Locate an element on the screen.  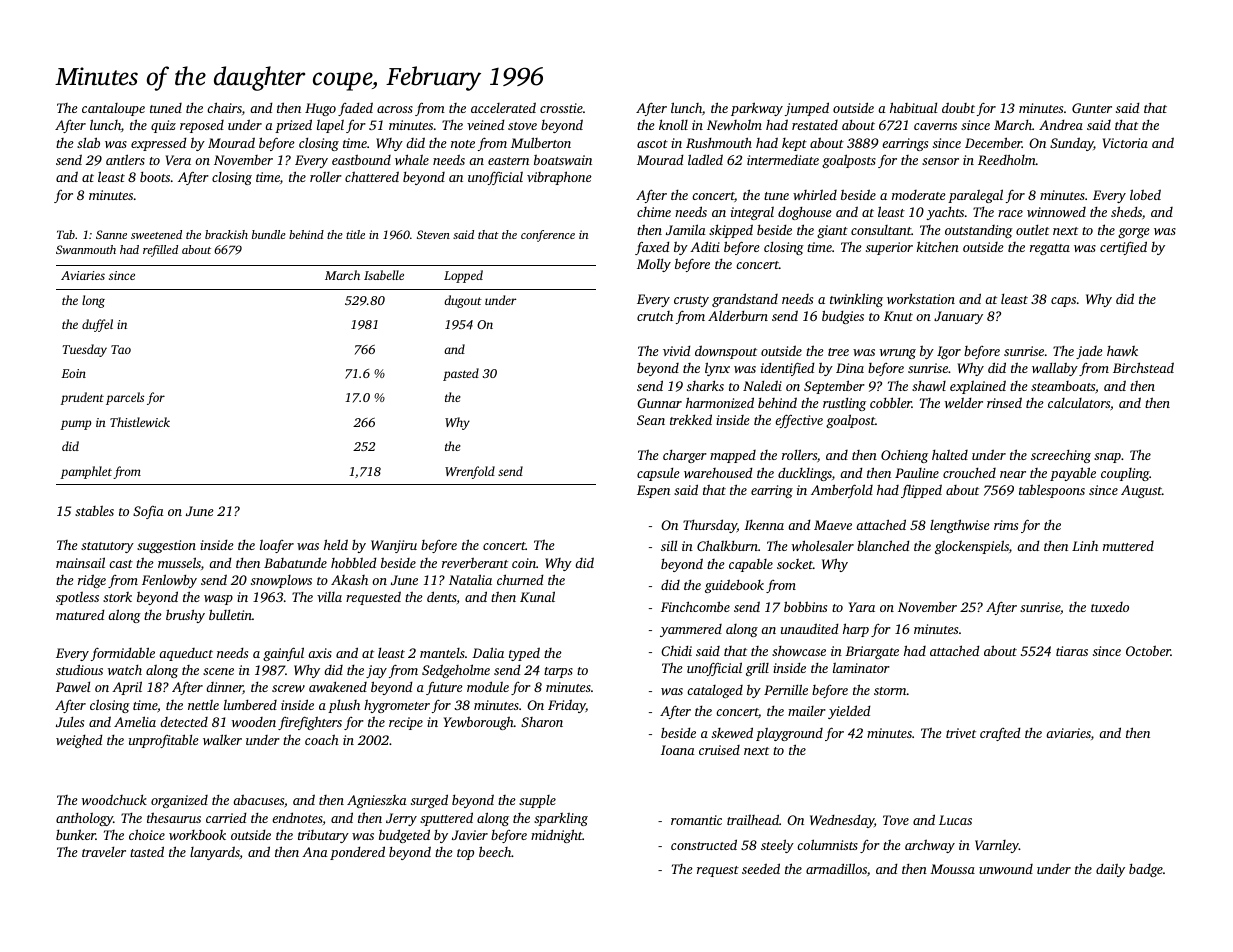
crafted is located at coordinates (1000, 734).
